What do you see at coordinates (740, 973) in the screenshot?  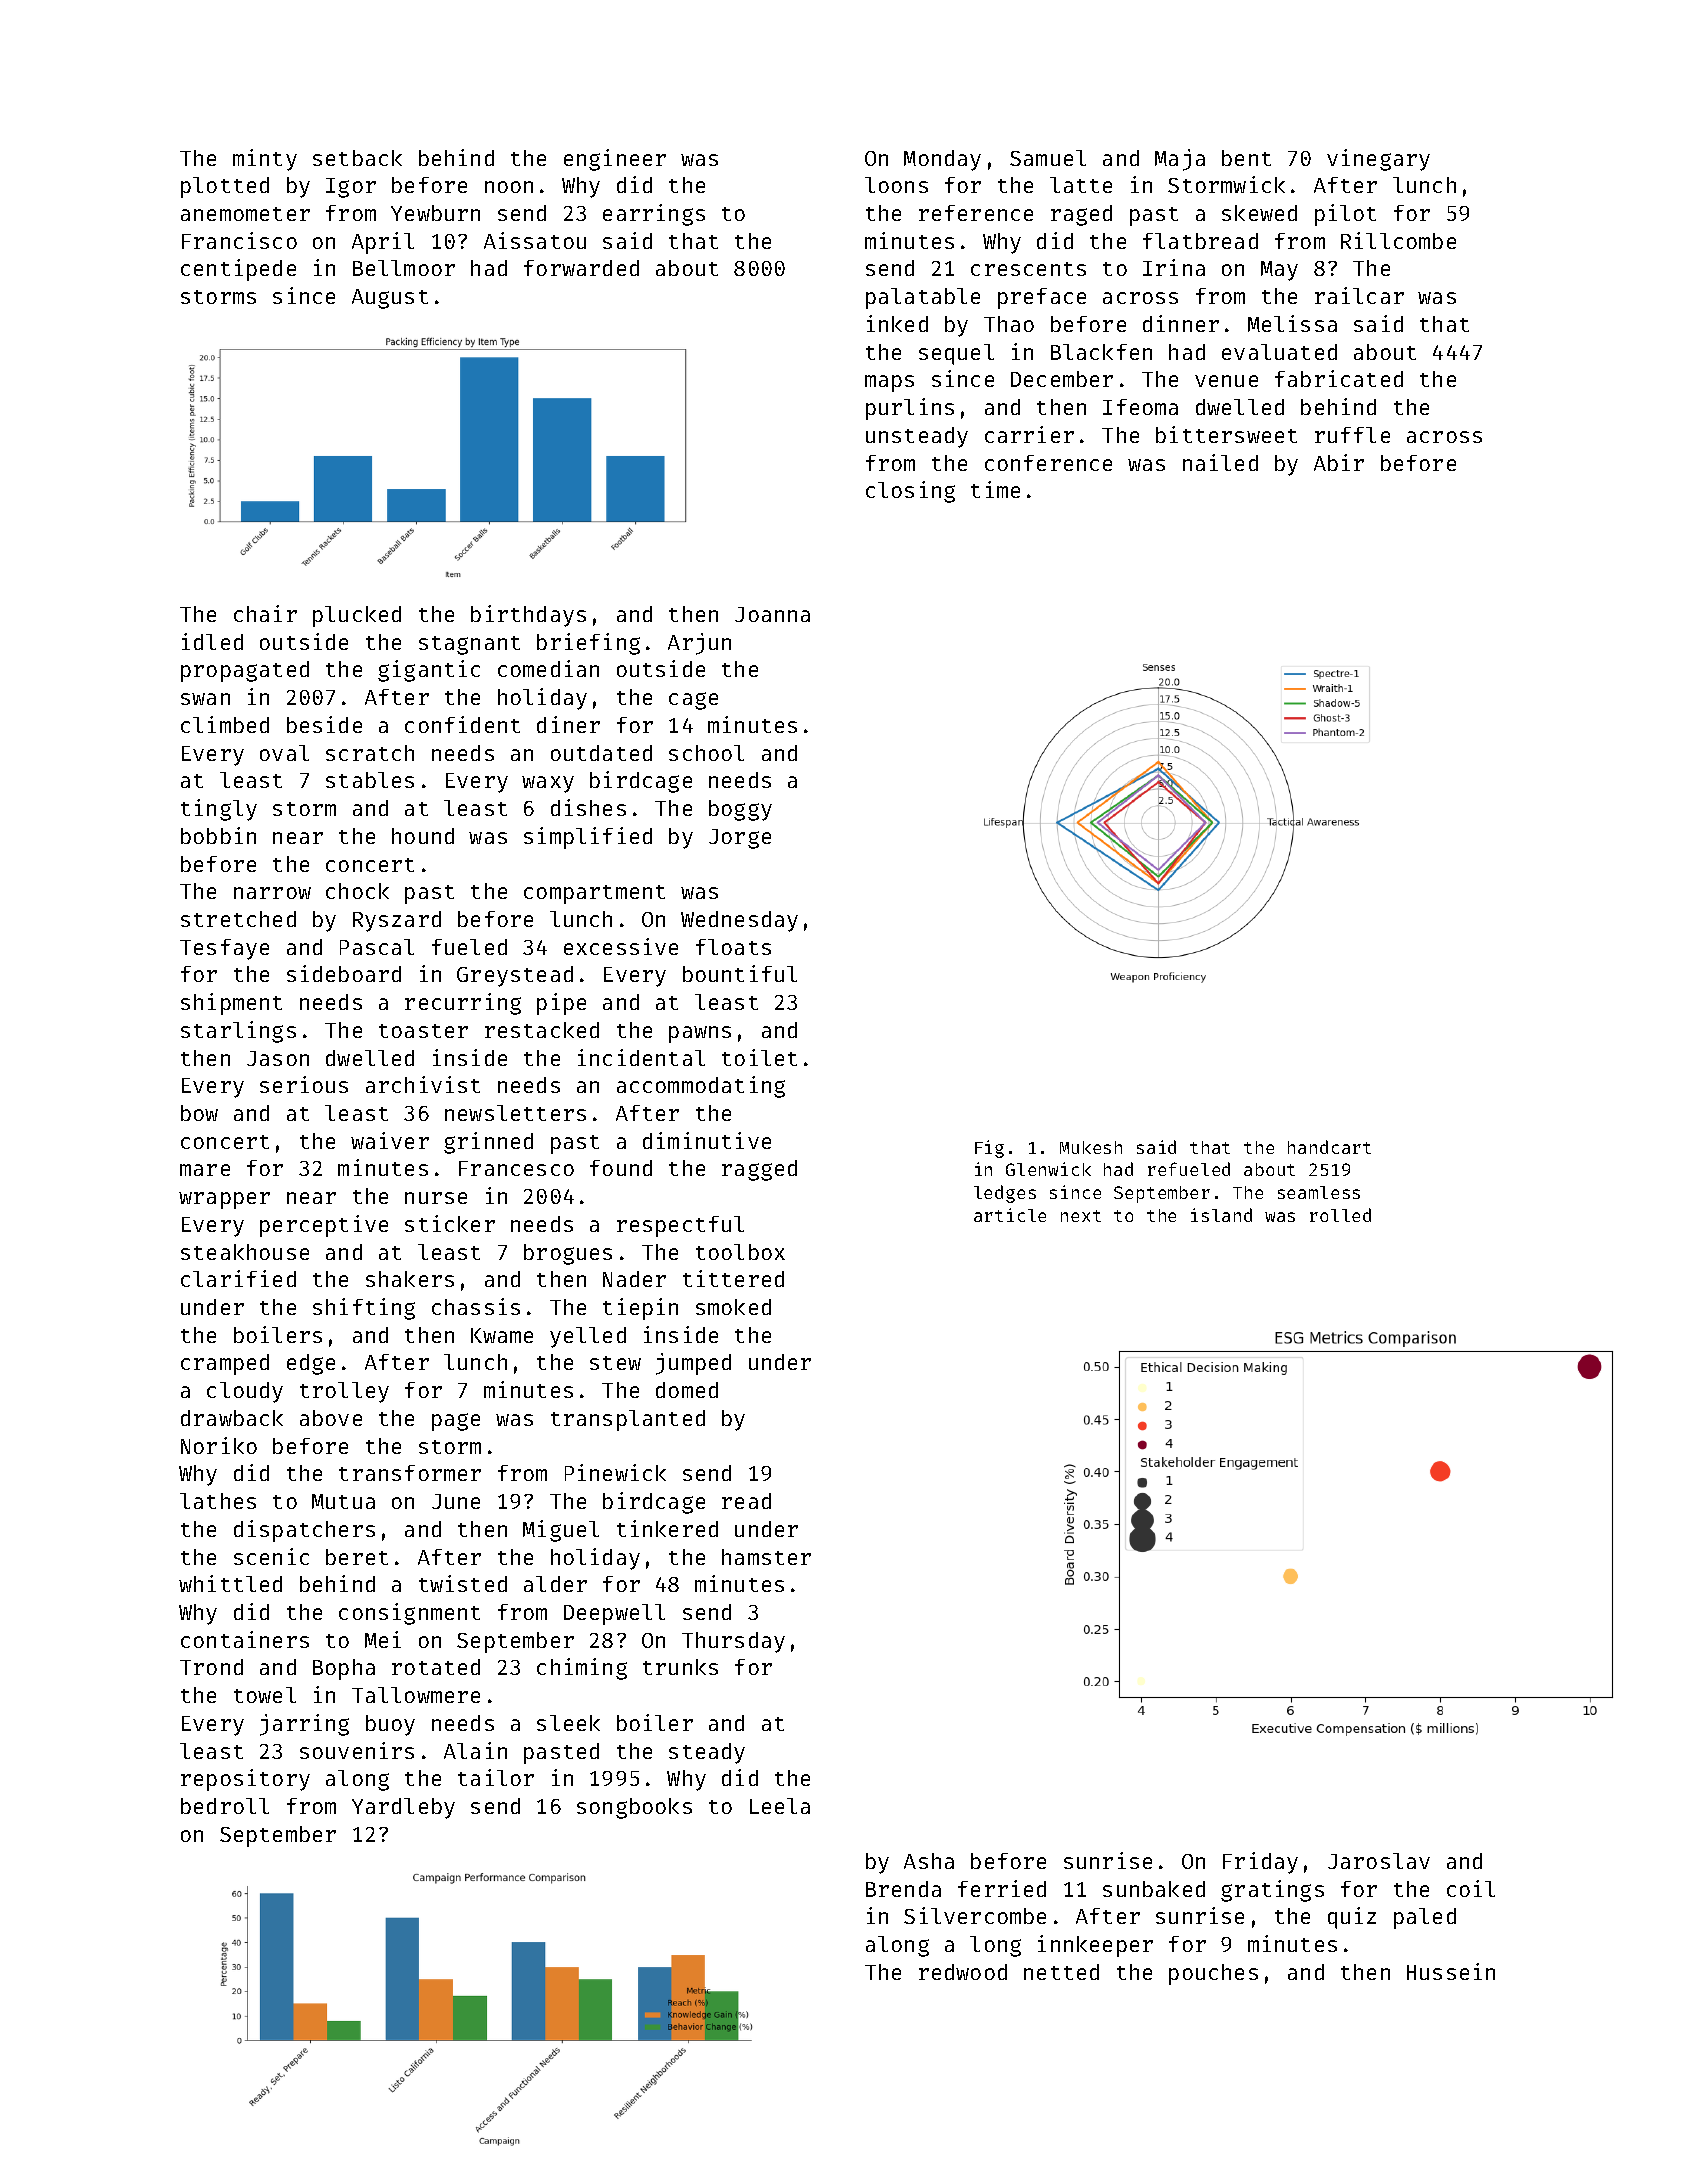 I see `bountiful` at bounding box center [740, 973].
